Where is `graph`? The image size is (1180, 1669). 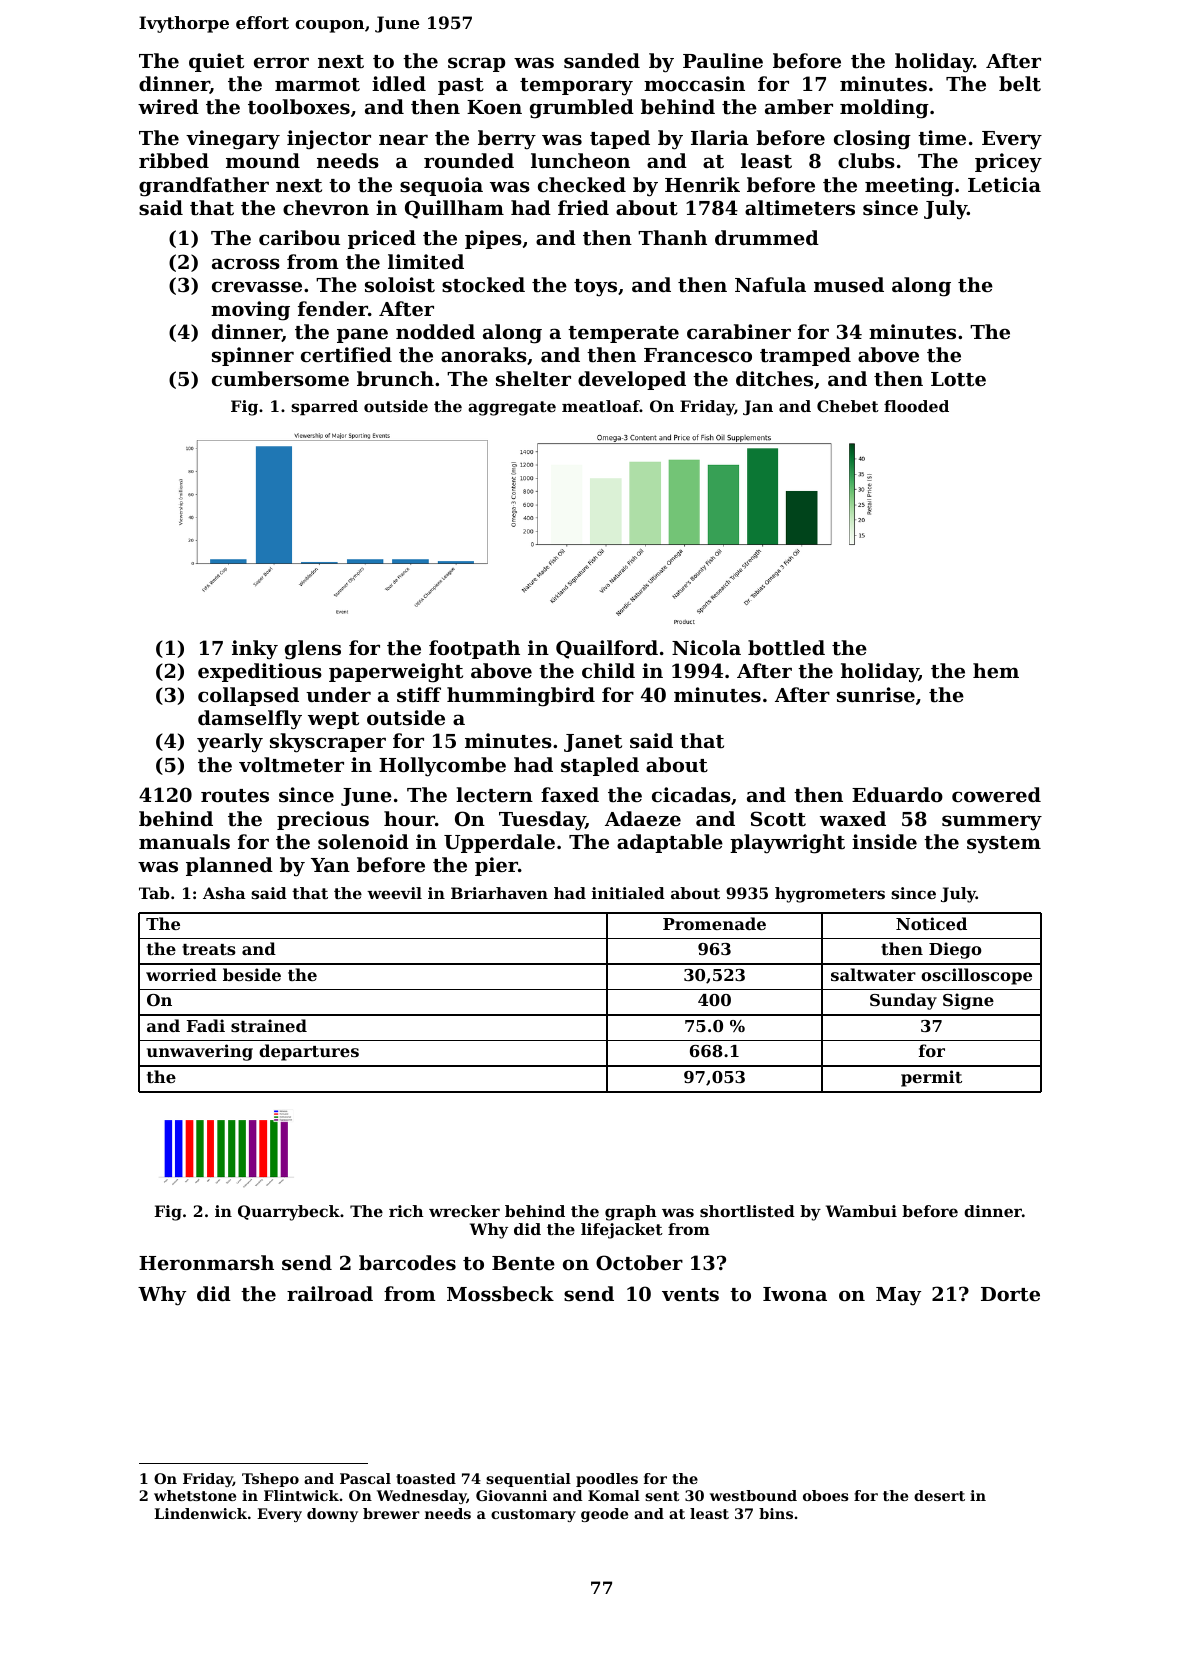
graph is located at coordinates (631, 1213).
